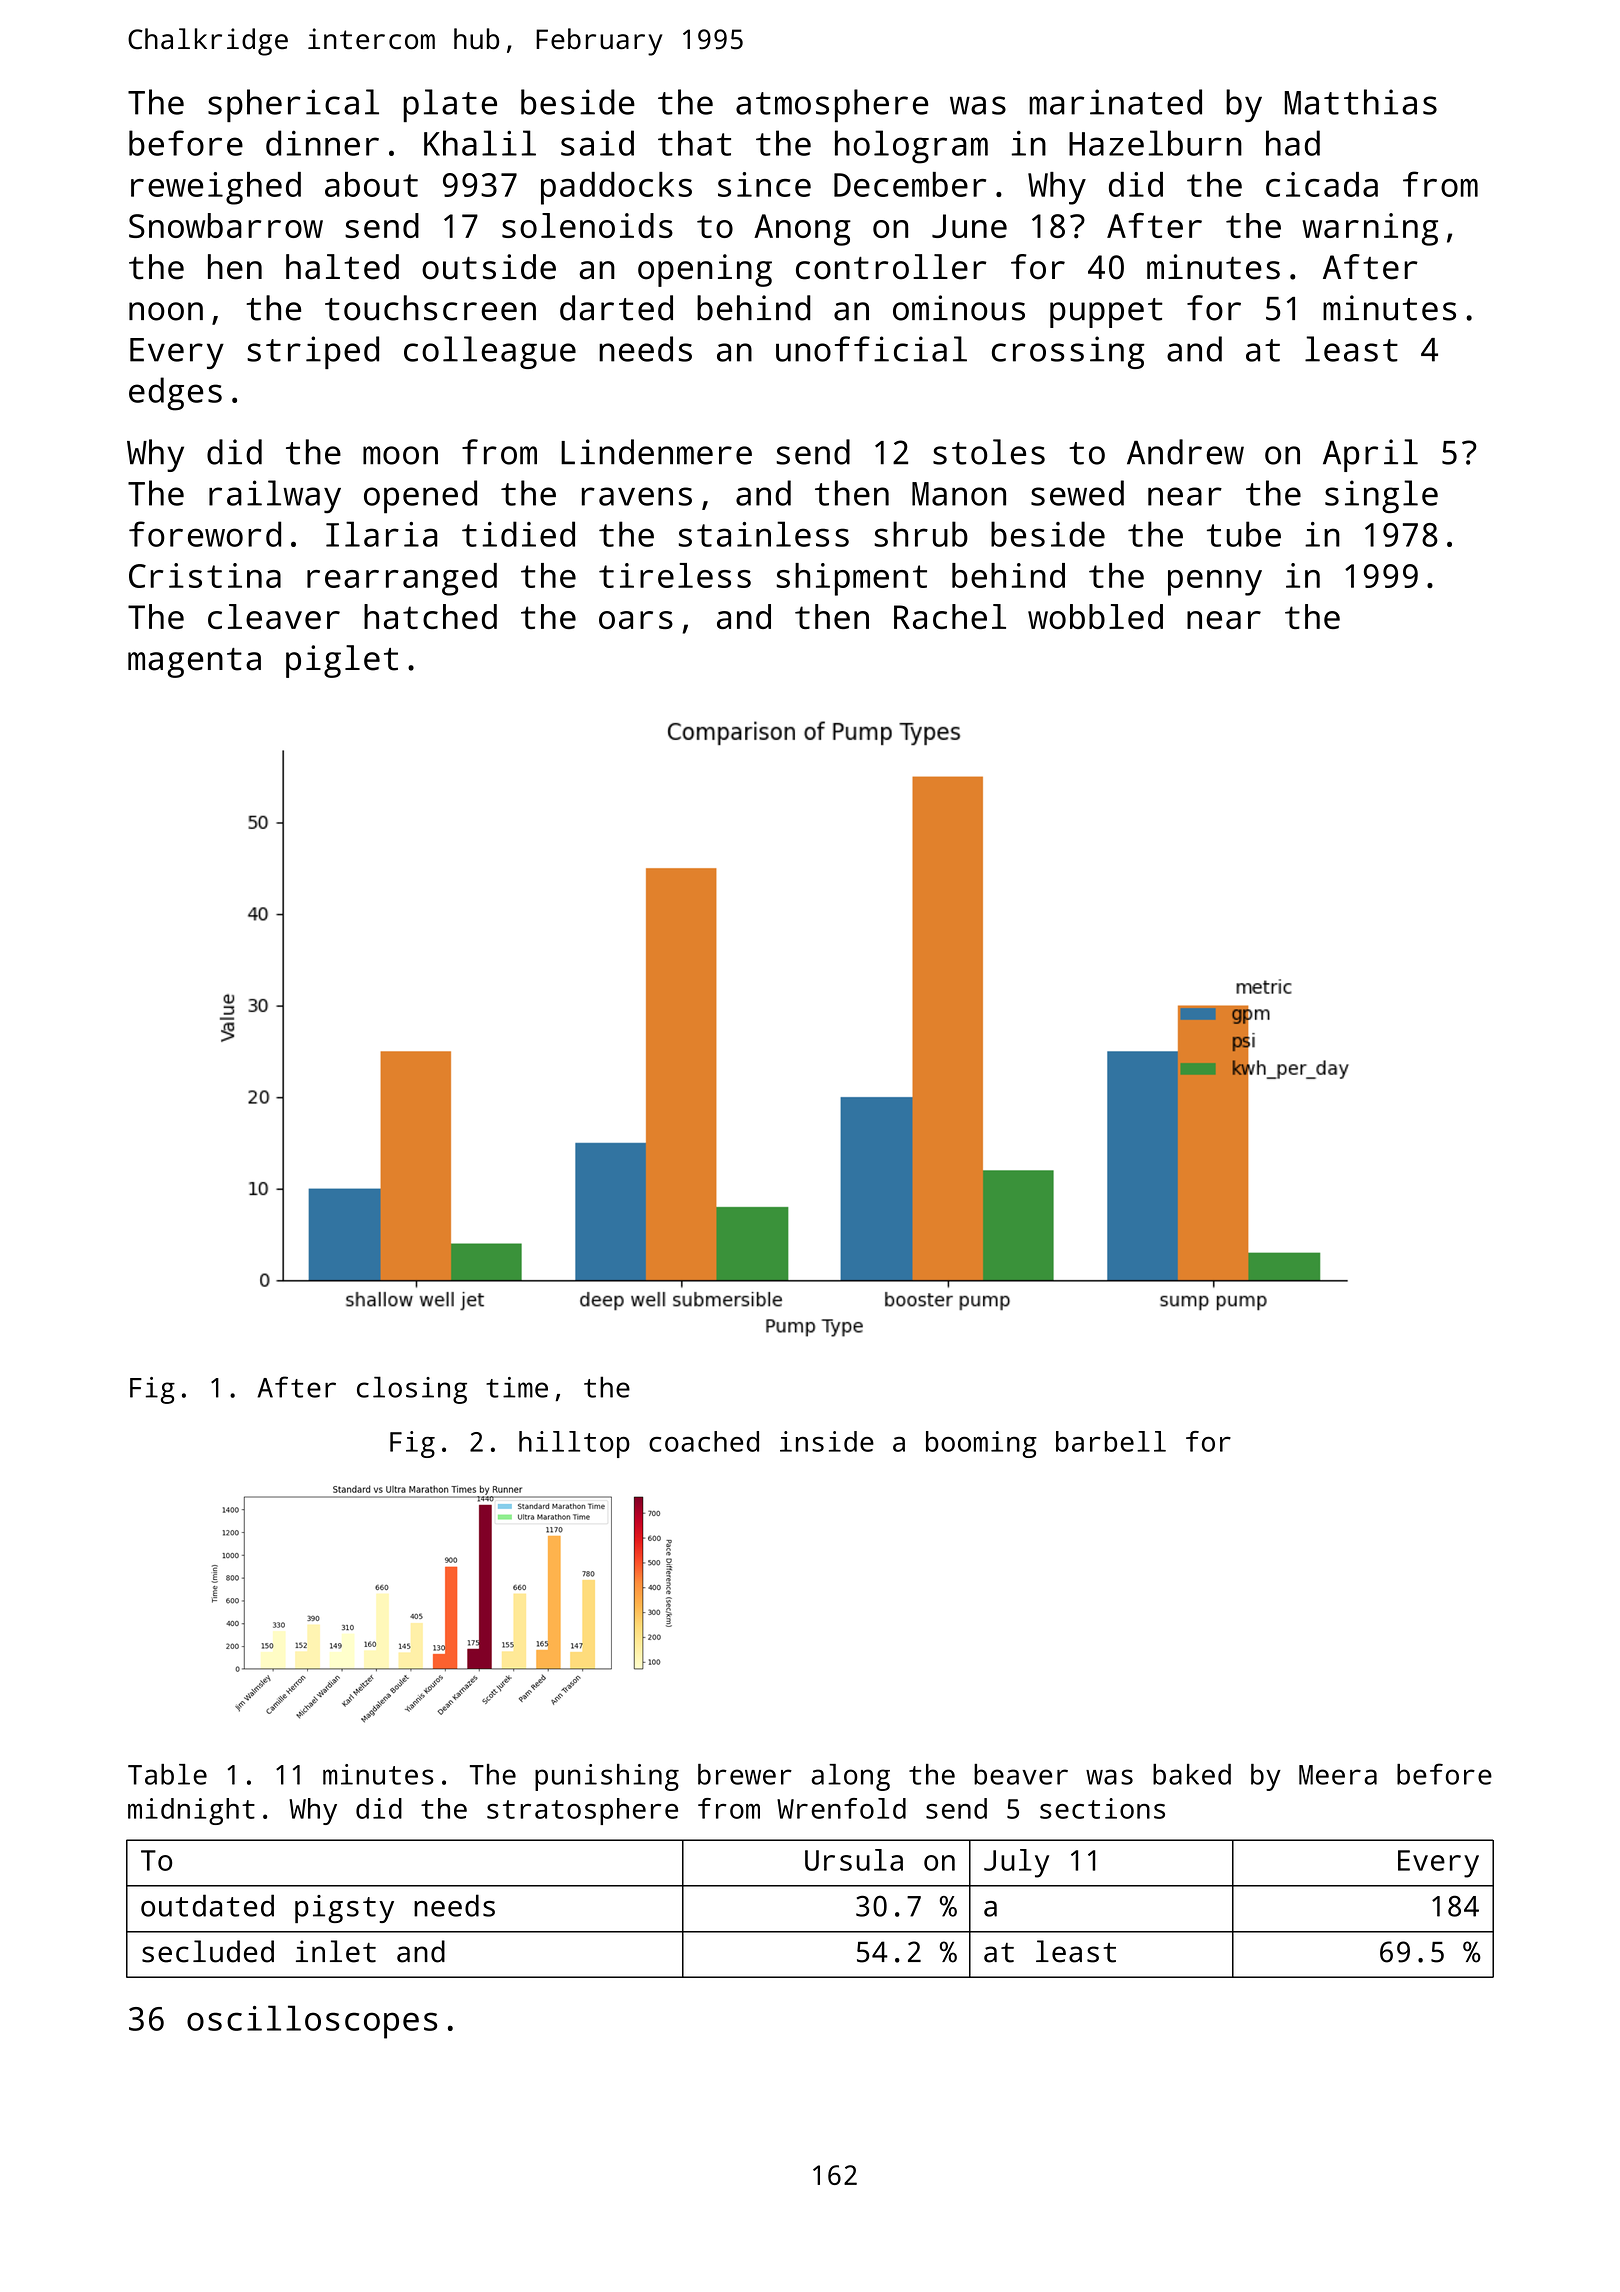 This screenshot has width=1620, height=2292. I want to click on spherical, so click(293, 105).
